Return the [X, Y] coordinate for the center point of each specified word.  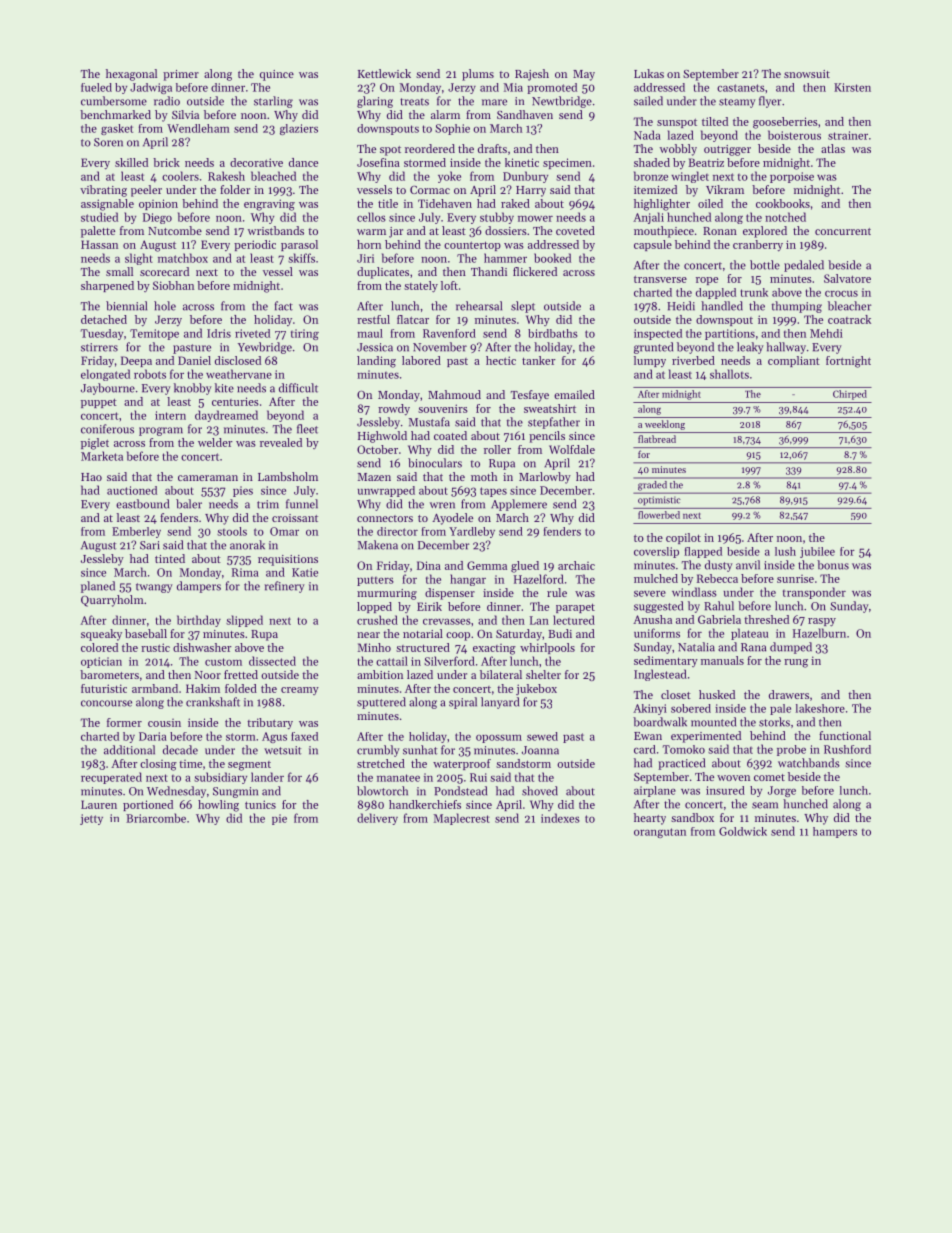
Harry [531, 191]
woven [733, 778]
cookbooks [783, 203]
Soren [108, 142]
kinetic [522, 162]
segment [249, 766]
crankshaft [213, 702]
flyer [770, 102]
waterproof [462, 764]
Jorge [782, 791]
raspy [822, 622]
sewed [542, 736]
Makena [377, 545]
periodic [255, 245]
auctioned [132, 490]
